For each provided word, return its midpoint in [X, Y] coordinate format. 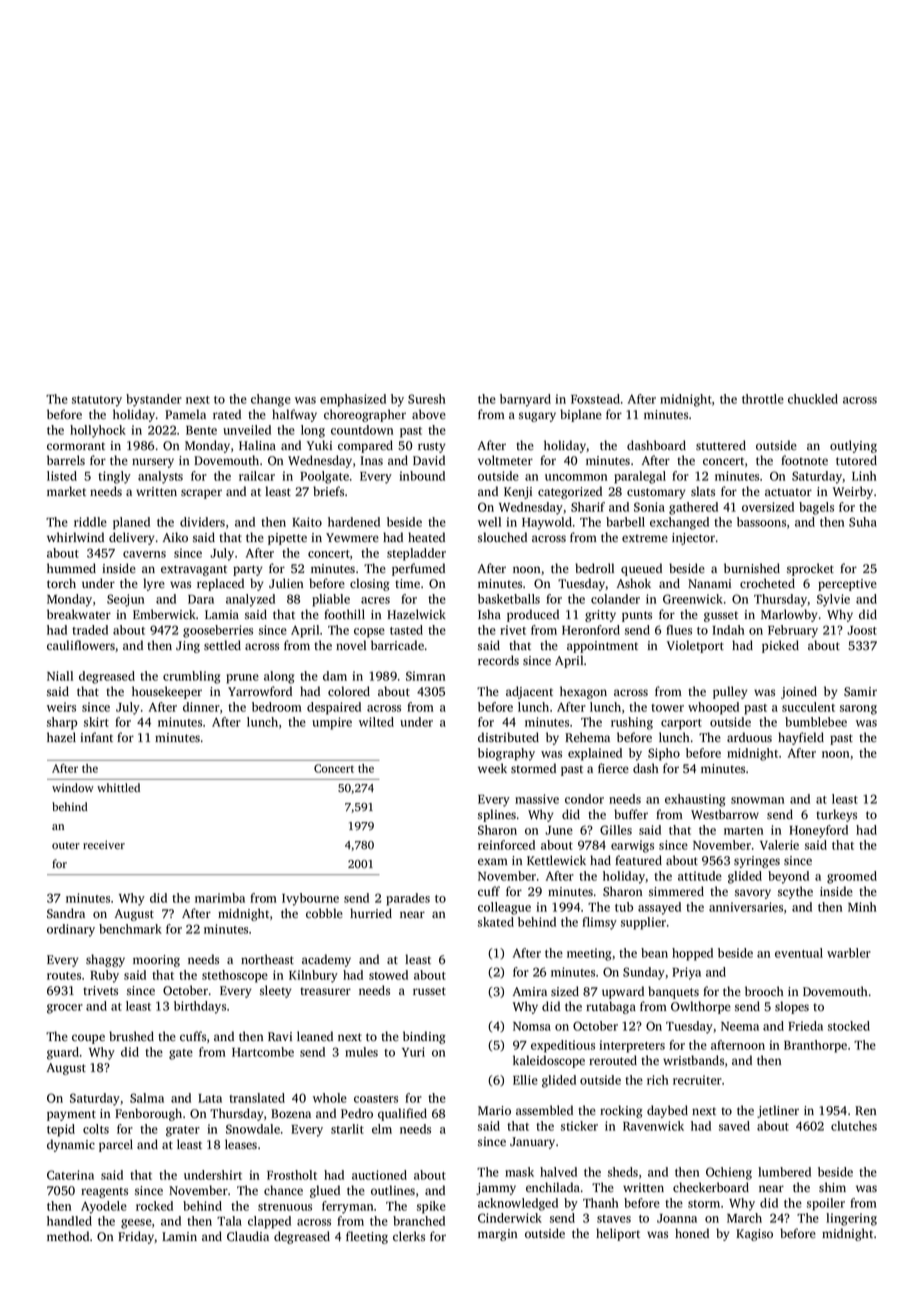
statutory [97, 401]
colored [349, 691]
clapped [269, 1222]
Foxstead [595, 399]
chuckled [813, 399]
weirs [61, 707]
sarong [858, 710]
